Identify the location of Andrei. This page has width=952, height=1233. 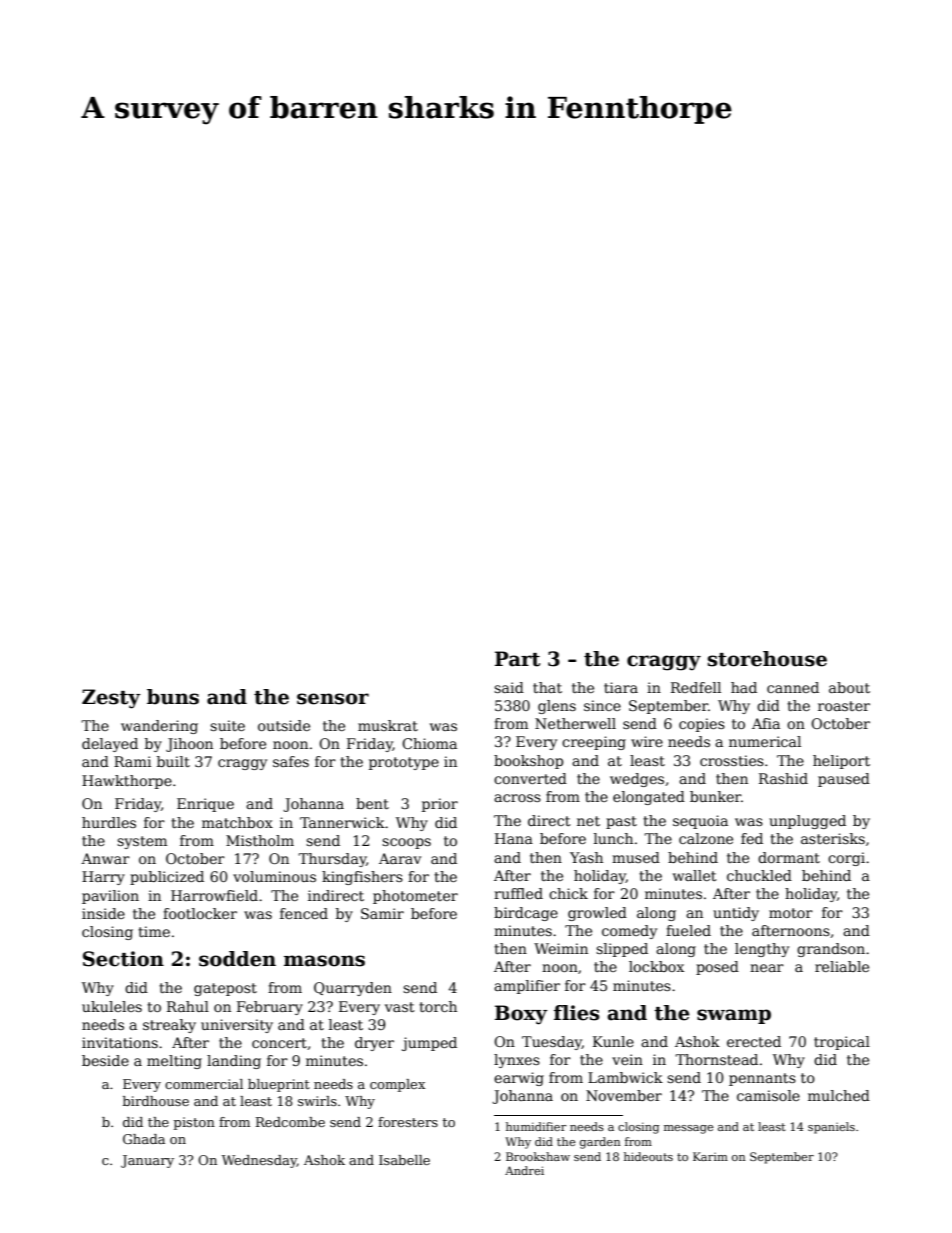
(524, 1170).
